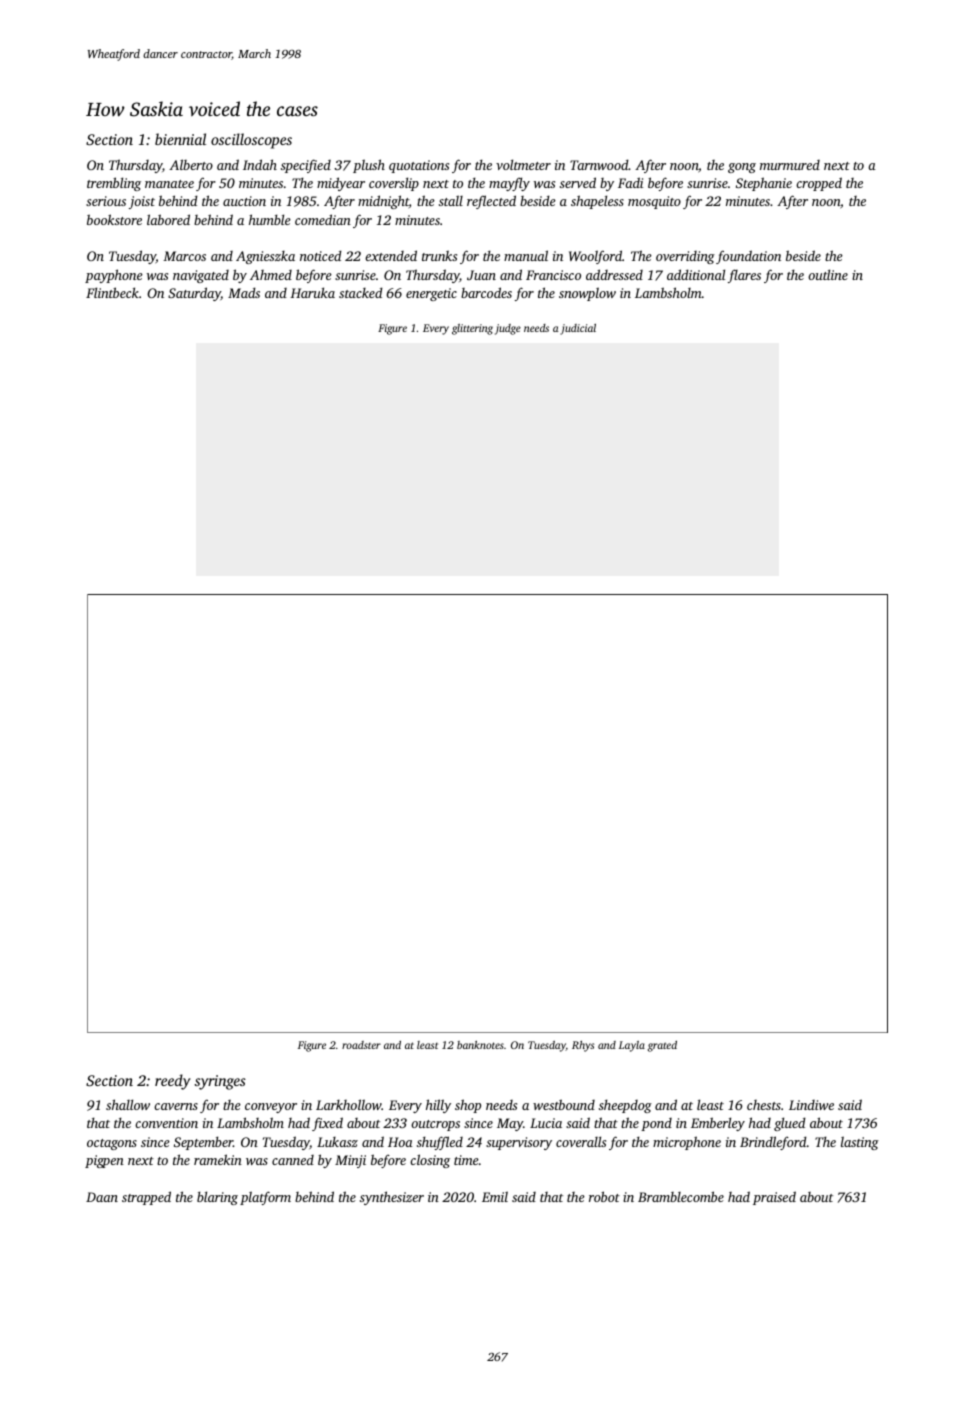 The image size is (975, 1413). I want to click on roadster, so click(361, 1045).
